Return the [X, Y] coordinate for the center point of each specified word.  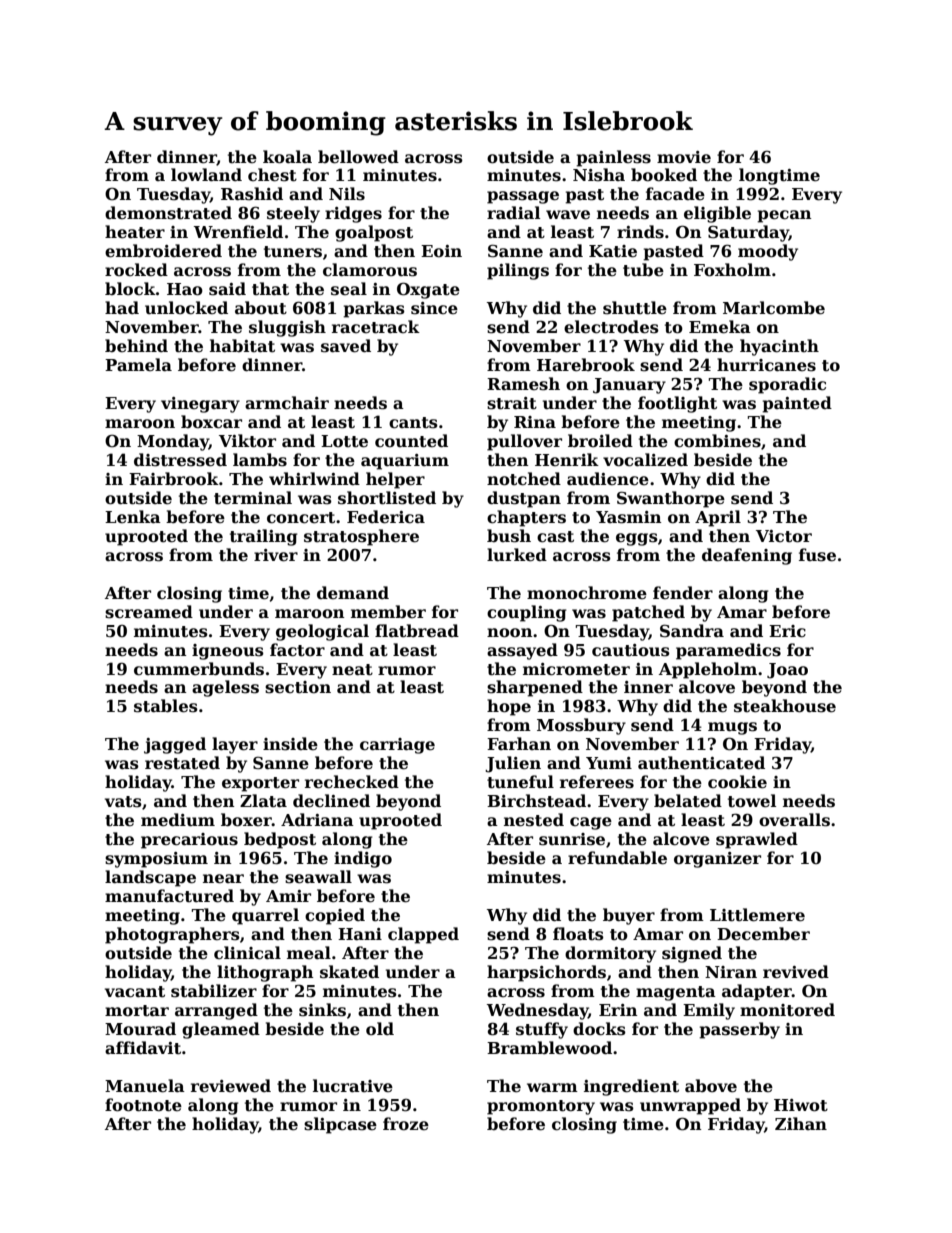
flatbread [417, 631]
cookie [737, 782]
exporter [260, 784]
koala [287, 157]
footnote [143, 1105]
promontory [541, 1107]
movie [684, 157]
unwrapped [690, 1106]
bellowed [358, 157]
